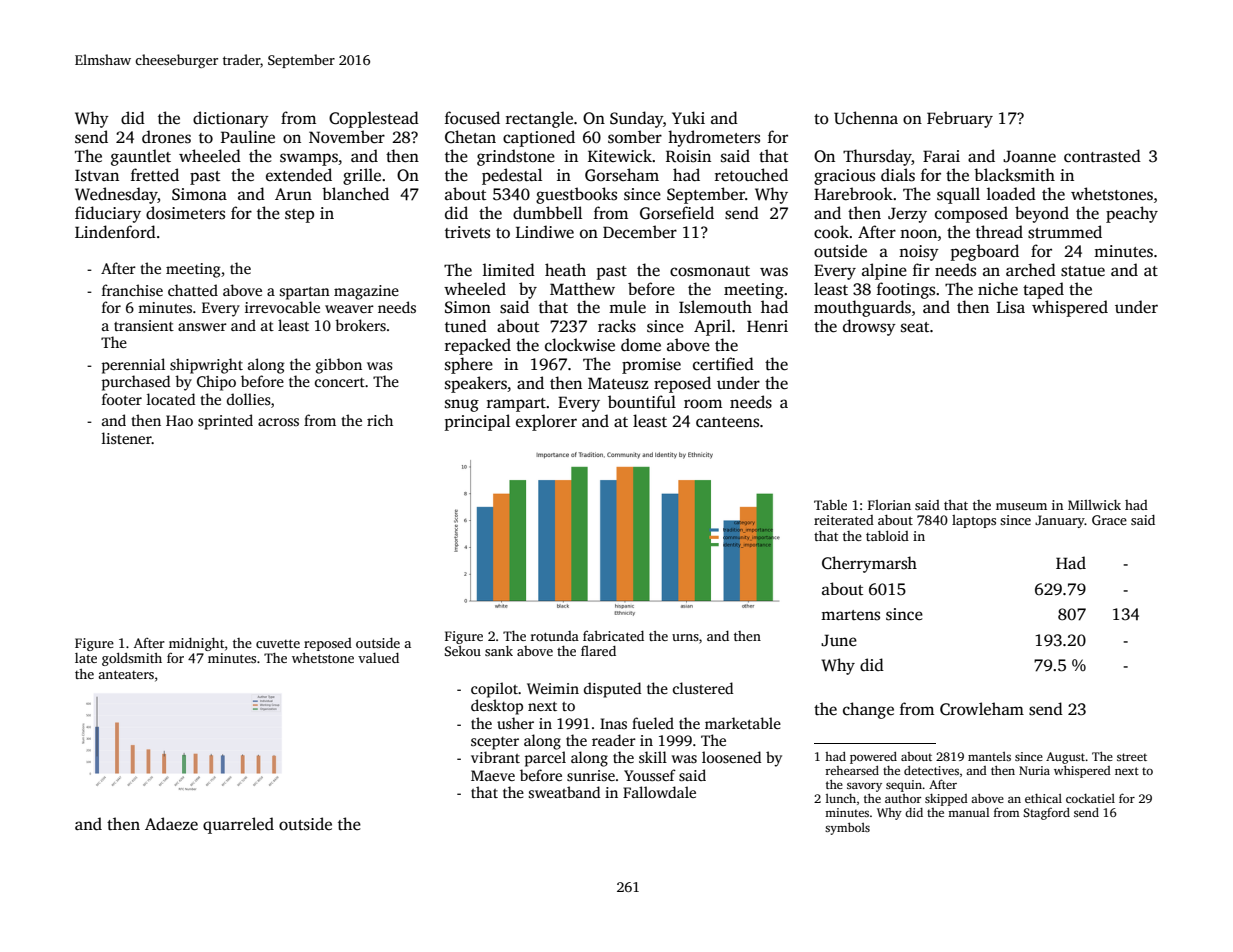 The image size is (1233, 952). What do you see at coordinates (866, 118) in the document?
I see `Uchenna` at bounding box center [866, 118].
